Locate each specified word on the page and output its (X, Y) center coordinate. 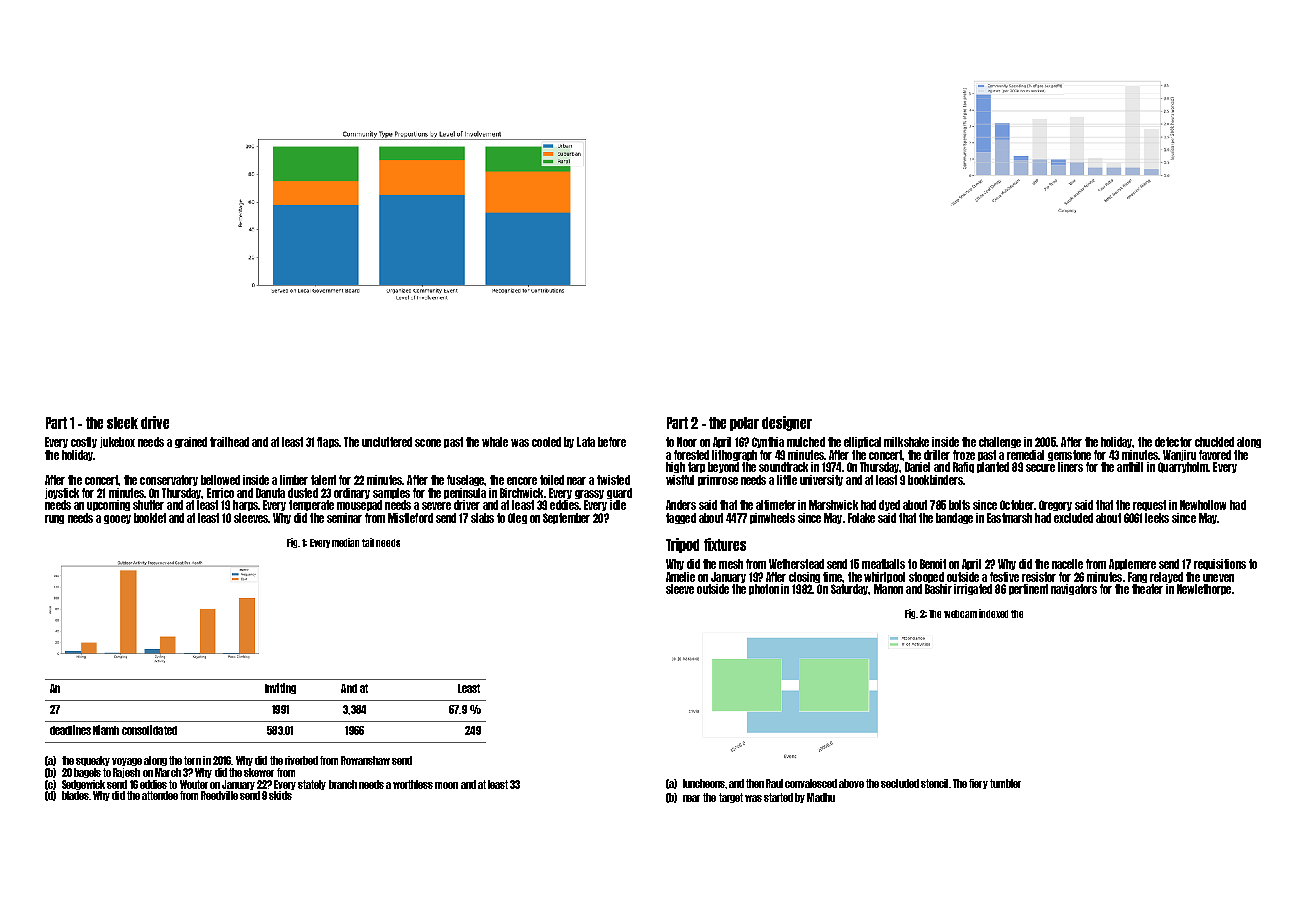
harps (245, 505)
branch (343, 784)
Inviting (280, 688)
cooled (546, 442)
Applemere (1132, 564)
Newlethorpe (1204, 589)
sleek (122, 423)
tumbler (1005, 783)
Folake (861, 518)
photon (764, 589)
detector (1173, 442)
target (731, 798)
